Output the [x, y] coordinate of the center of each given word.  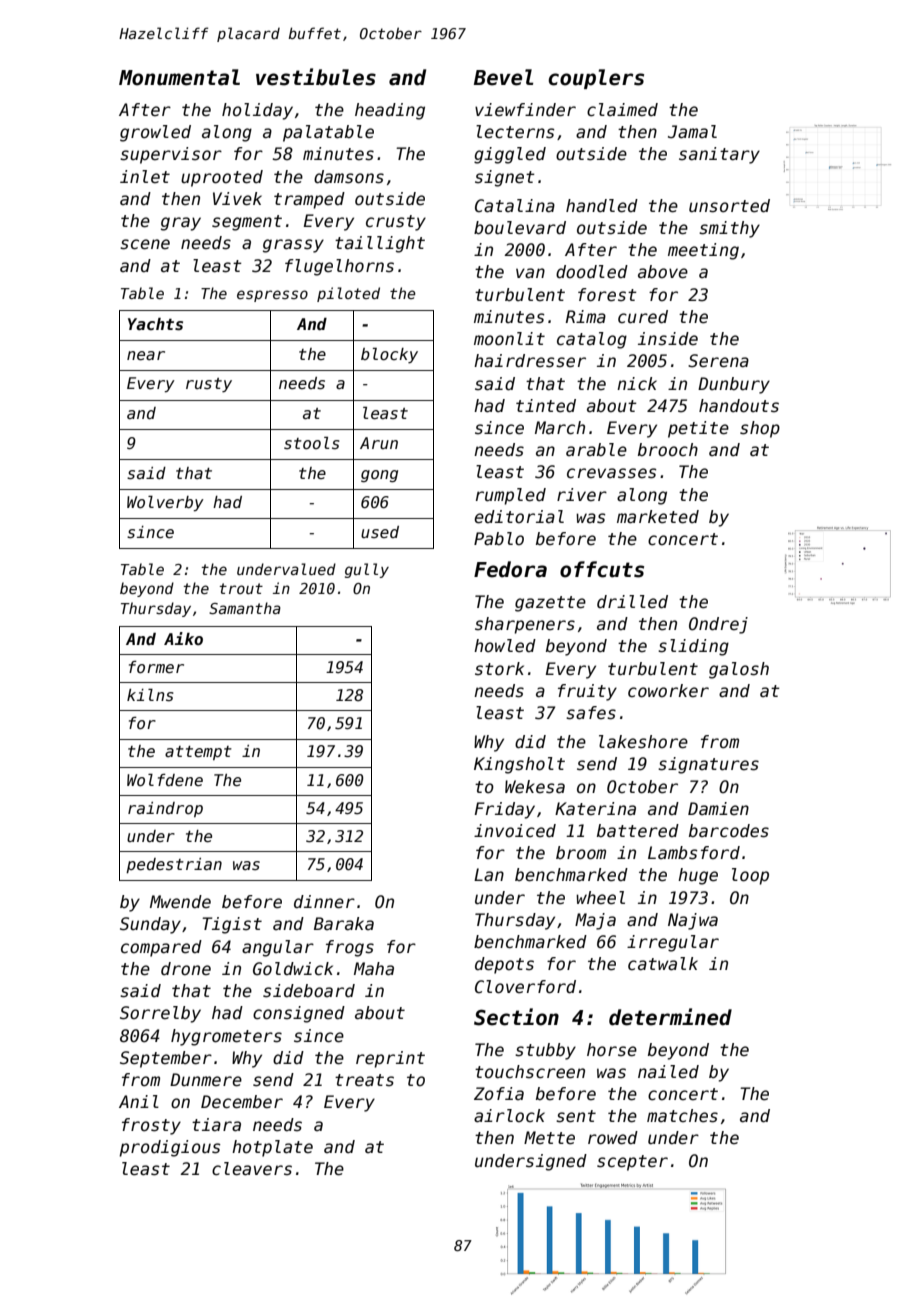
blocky [389, 355]
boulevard [520, 228]
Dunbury [734, 385]
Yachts [155, 324]
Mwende [180, 902]
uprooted [222, 178]
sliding [693, 647]
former [156, 667]
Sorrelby [160, 1014]
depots [504, 965]
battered [638, 831]
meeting [703, 251]
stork [499, 669]
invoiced [515, 831]
